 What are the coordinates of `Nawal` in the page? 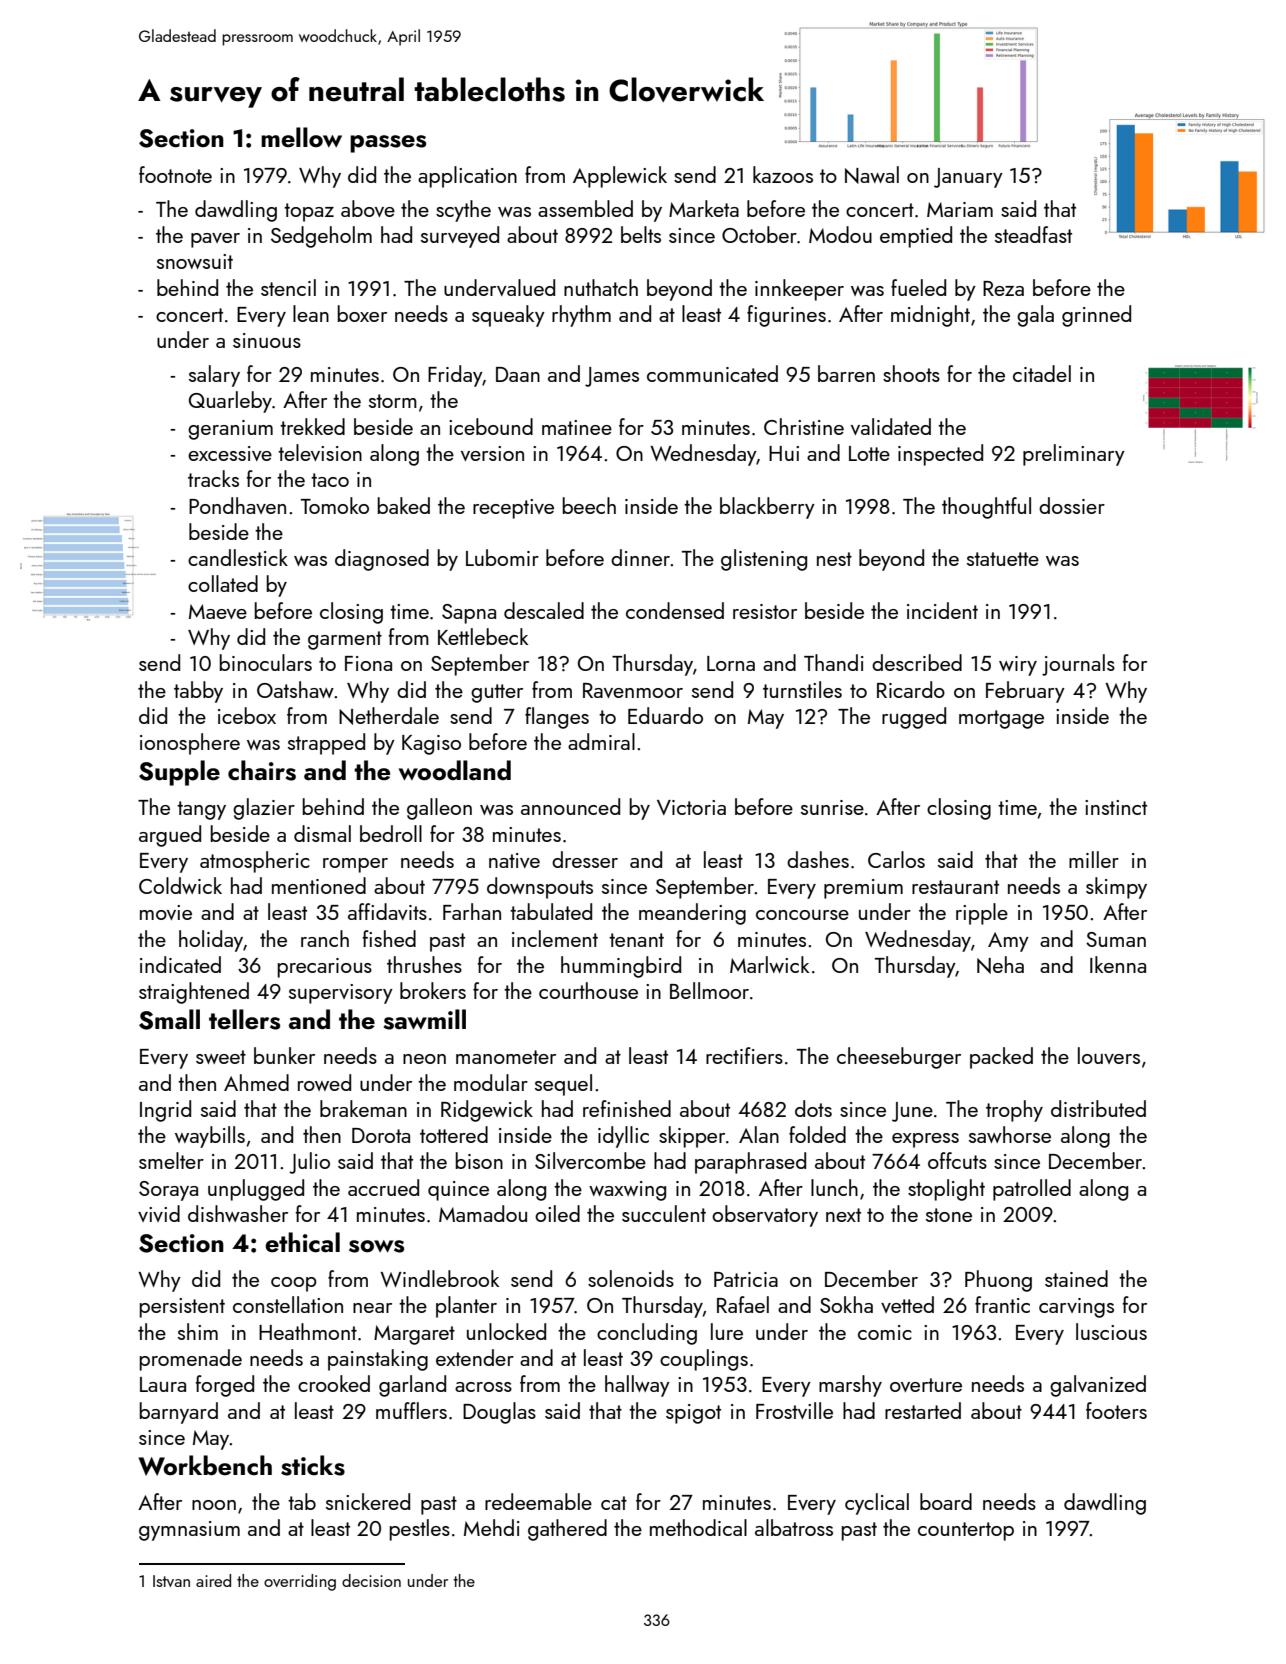 It's located at (872, 175).
